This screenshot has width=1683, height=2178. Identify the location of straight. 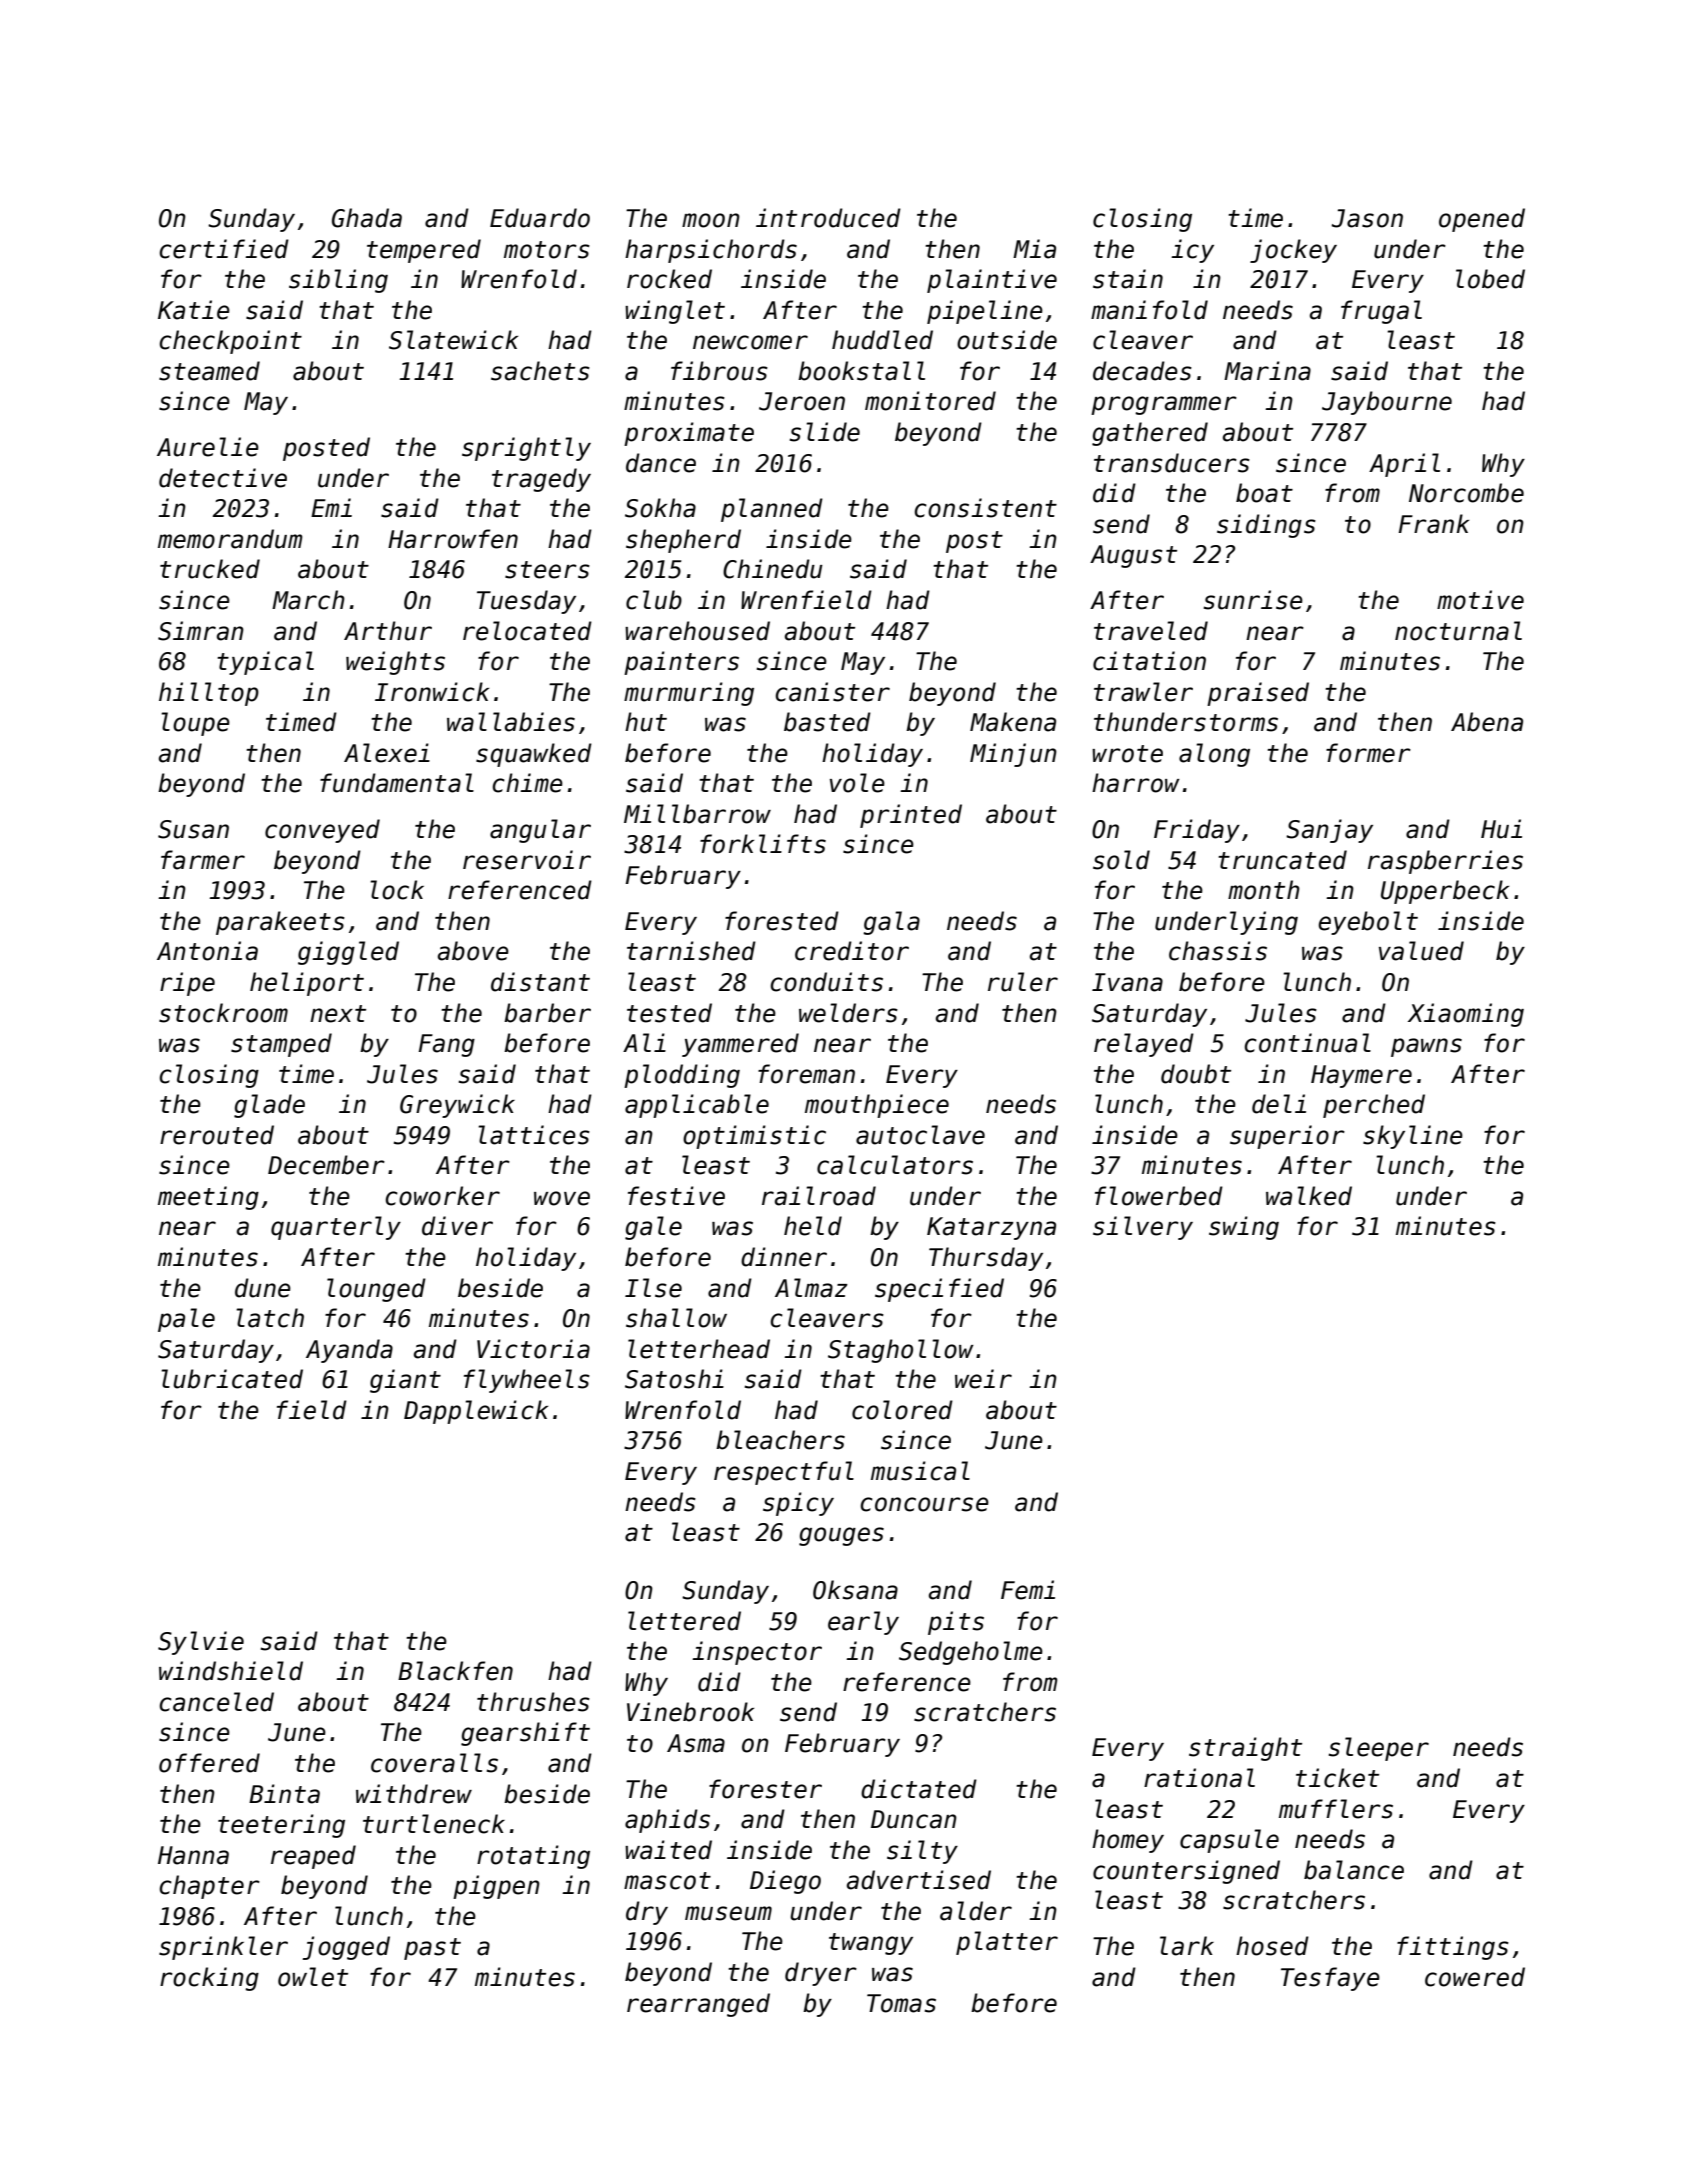
(1245, 1749).
